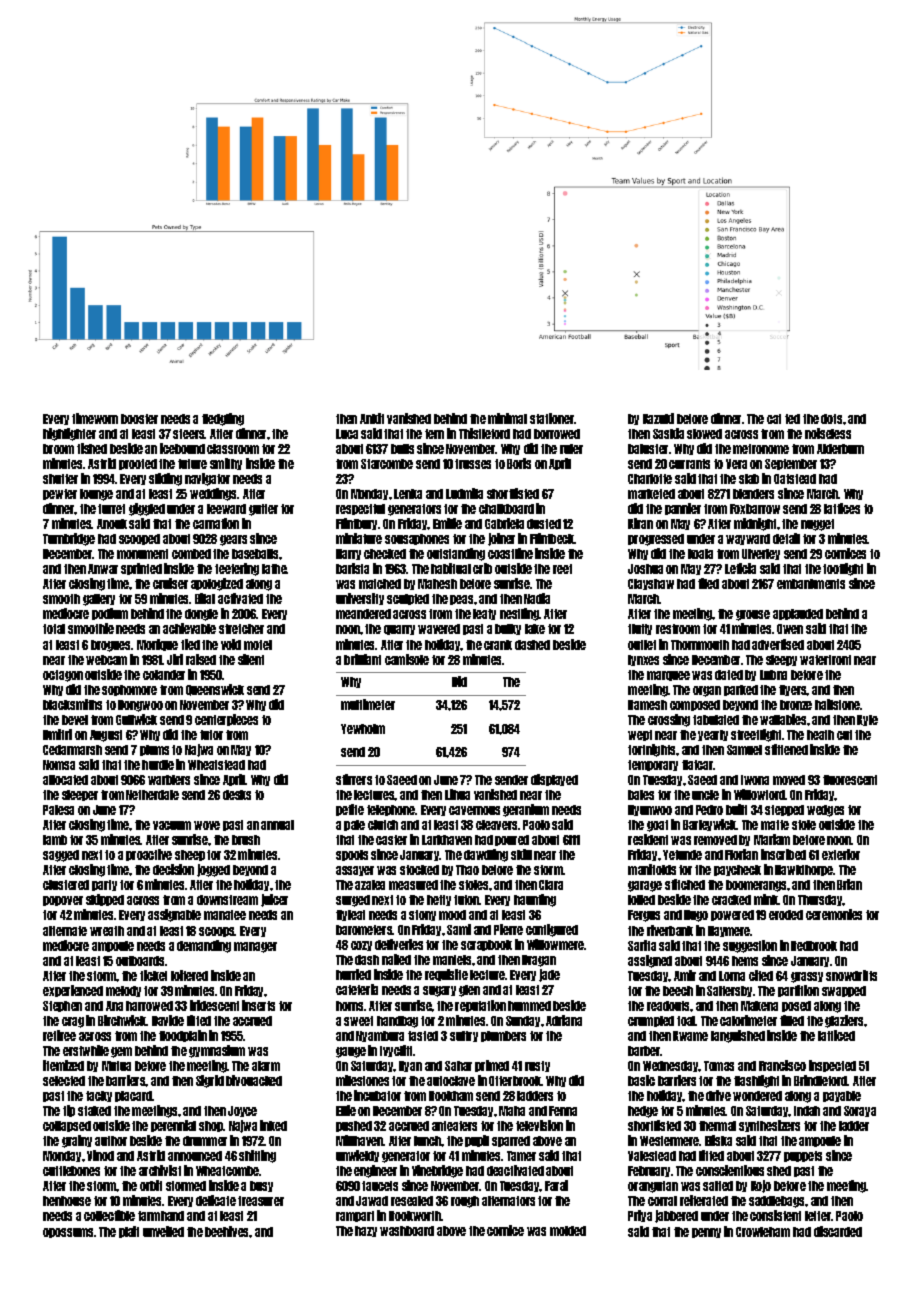 This screenshot has width=924, height=1308. Describe the element at coordinates (138, 464) in the screenshot. I see `proofed` at that location.
